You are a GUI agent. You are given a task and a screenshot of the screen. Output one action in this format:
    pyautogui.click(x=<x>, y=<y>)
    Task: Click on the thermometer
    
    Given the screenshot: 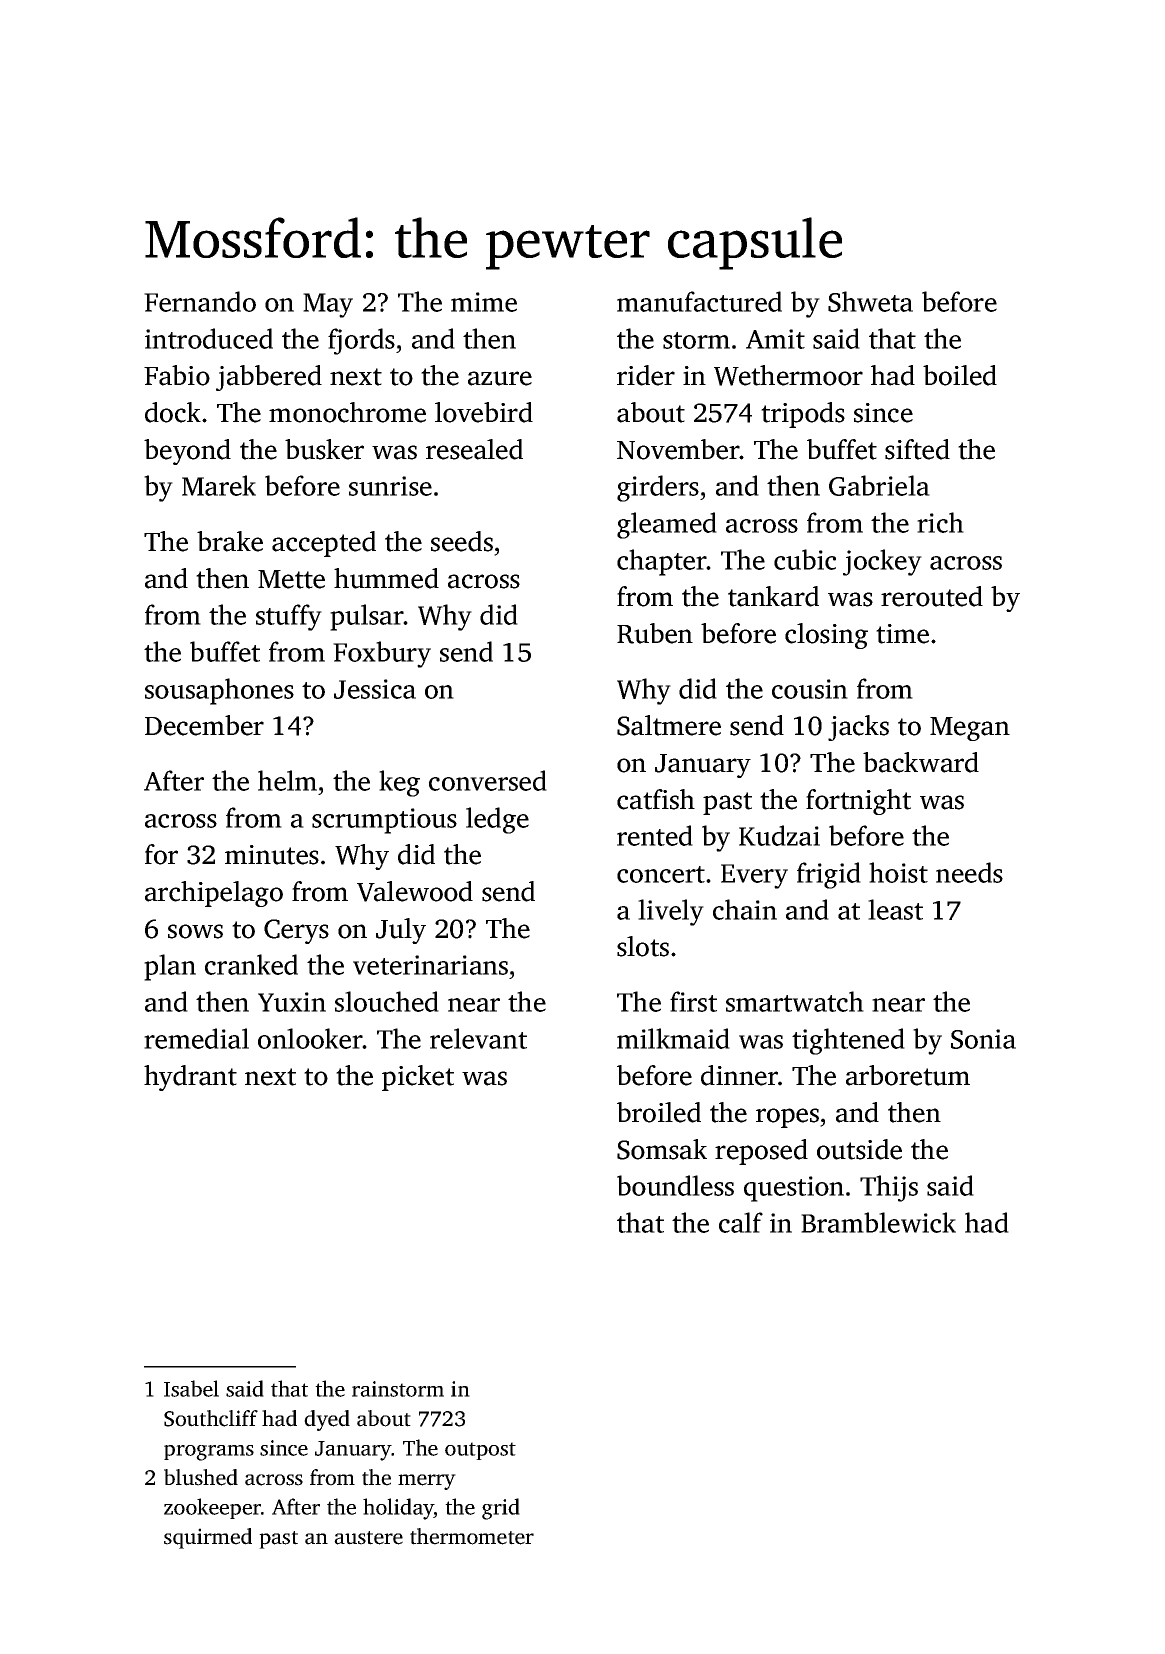 What is the action you would take?
    pyautogui.click(x=472, y=1536)
